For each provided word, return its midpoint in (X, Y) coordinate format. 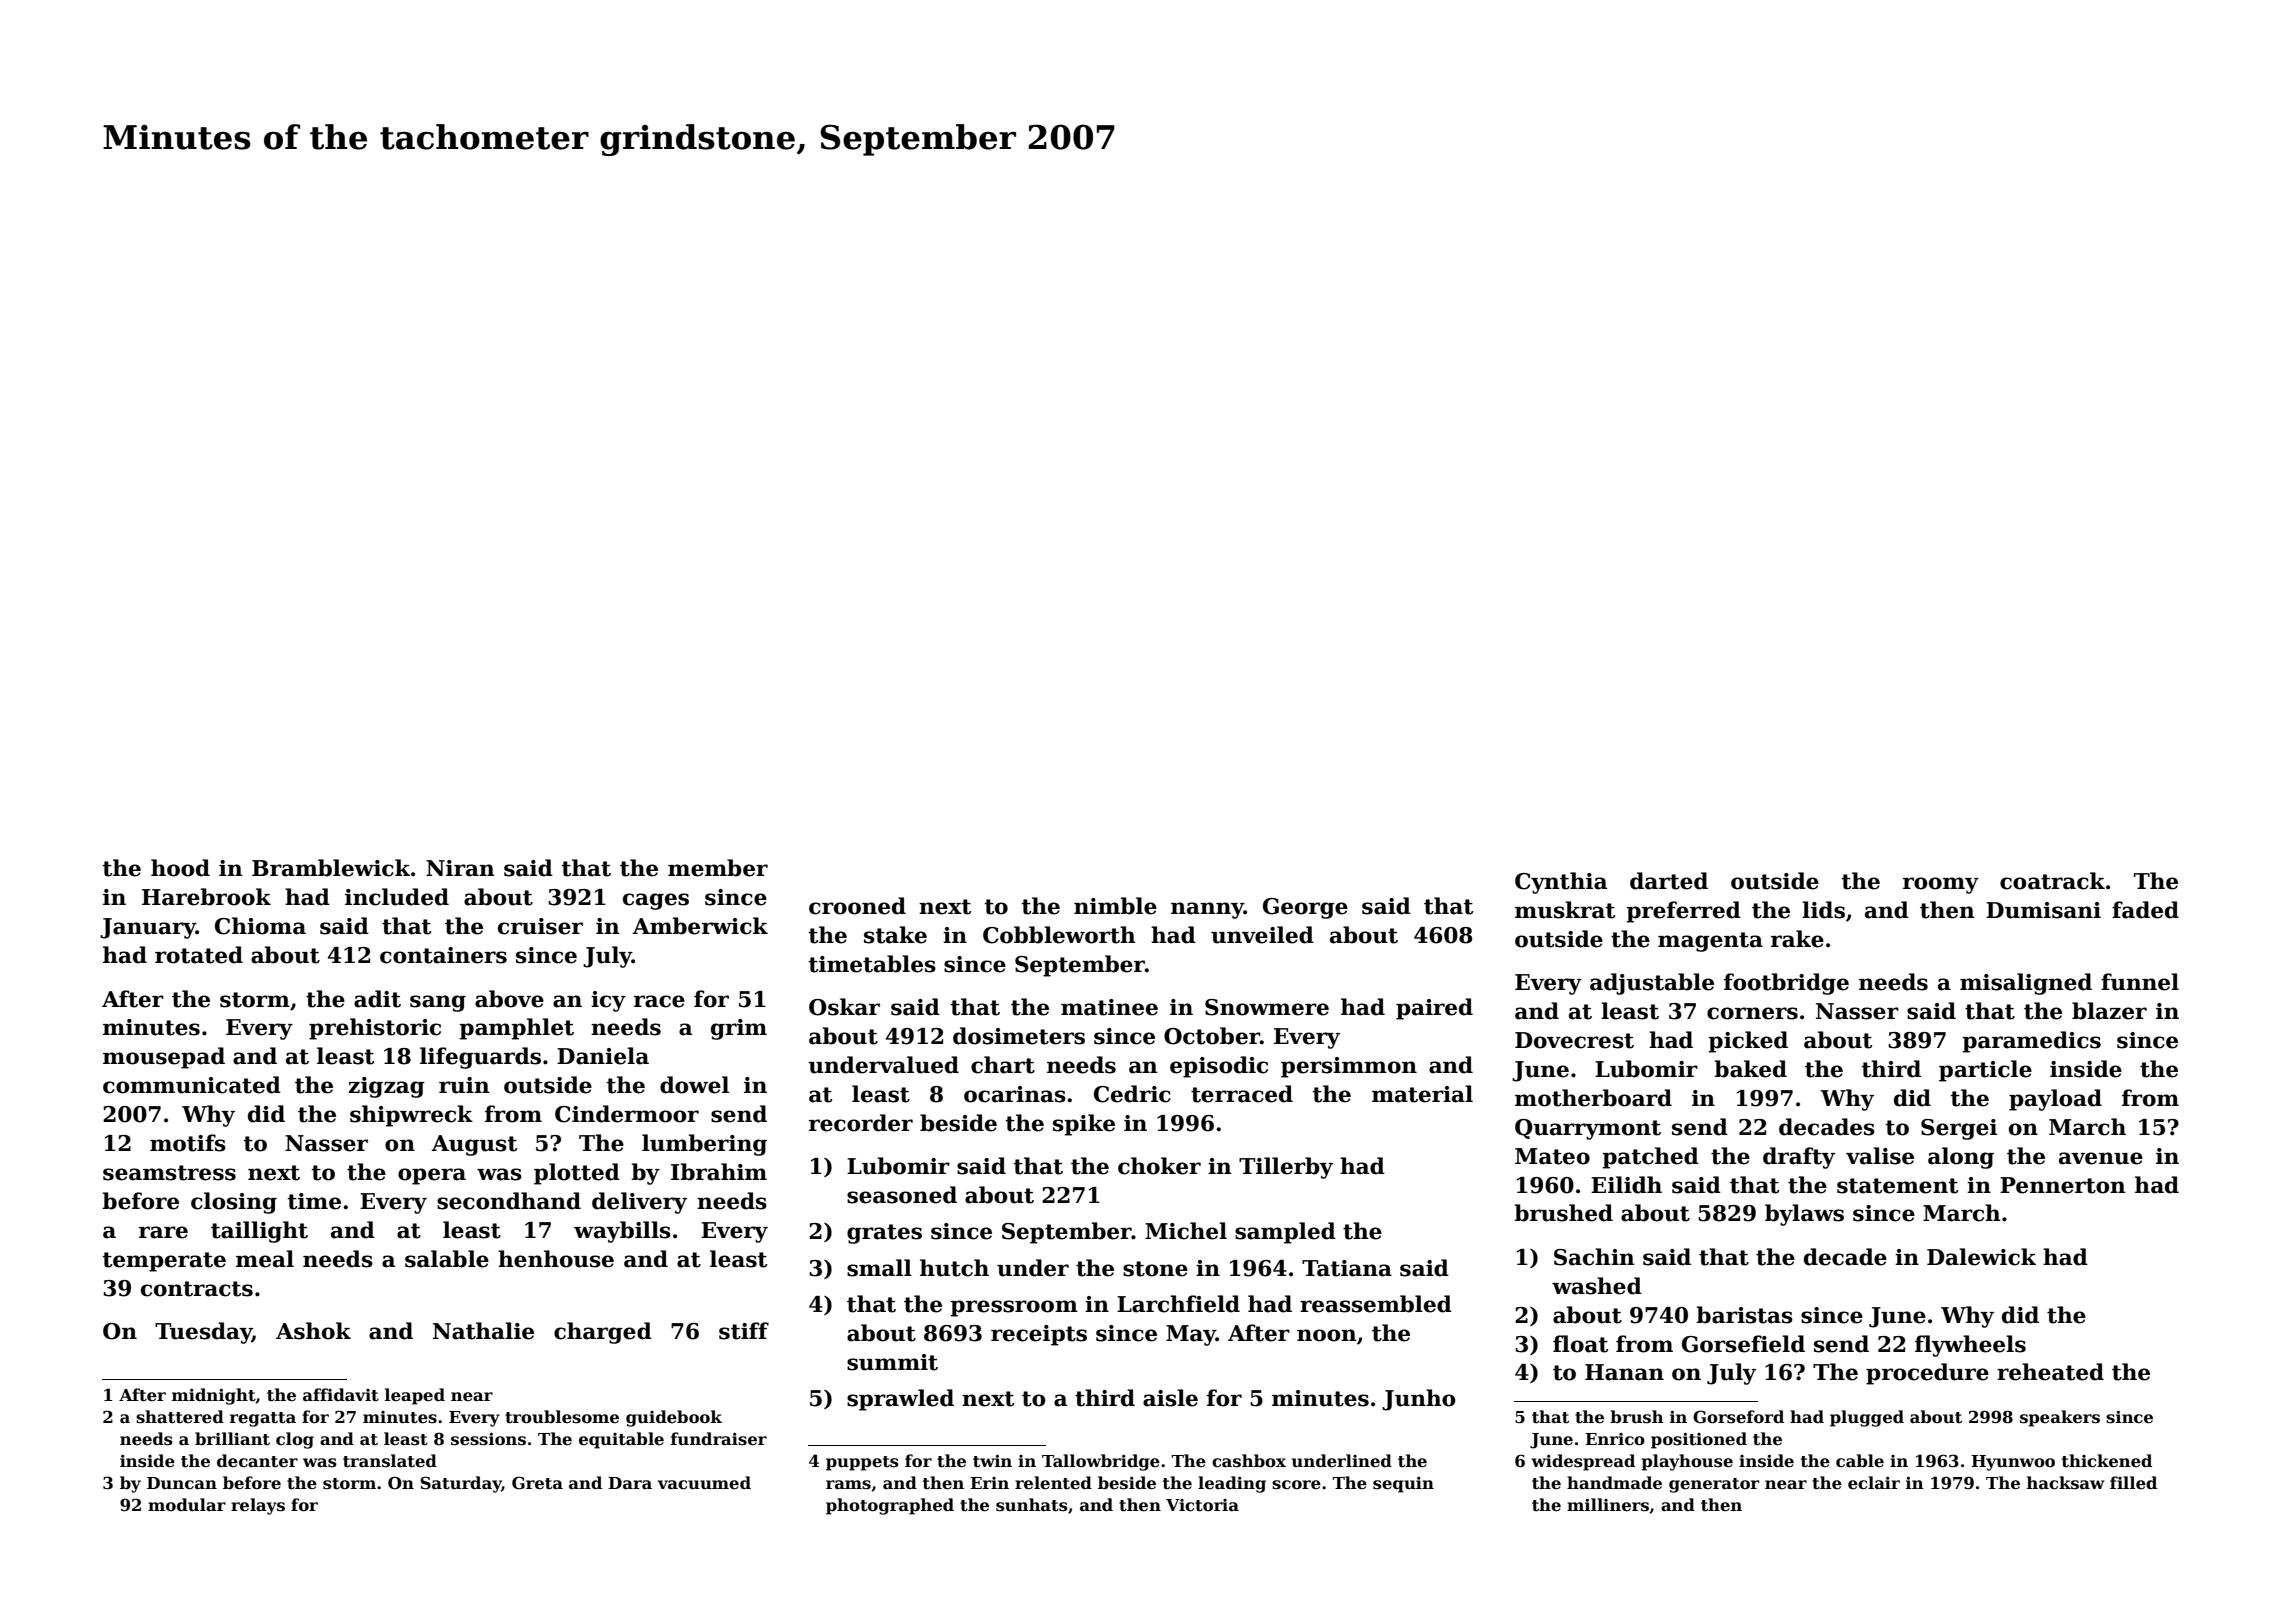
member (718, 868)
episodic (1219, 1067)
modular (187, 1505)
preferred (1683, 912)
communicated (192, 1085)
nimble (1115, 906)
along (1961, 1158)
